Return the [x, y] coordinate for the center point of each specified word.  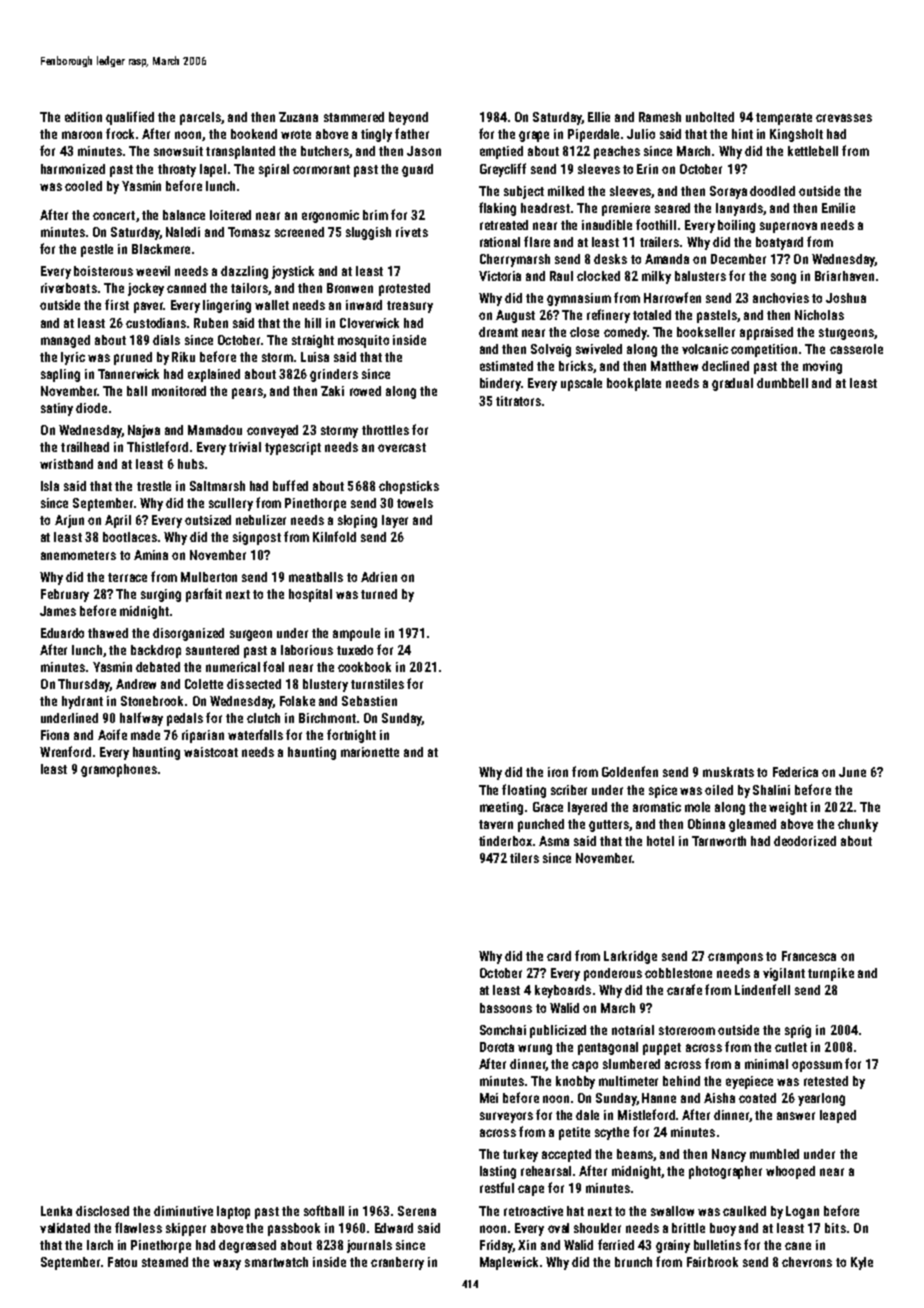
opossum [817, 1066]
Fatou [122, 1262]
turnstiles [377, 684]
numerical [233, 667]
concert [114, 215]
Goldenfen [630, 771]
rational [500, 242]
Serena [417, 1211]
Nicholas [819, 315]
